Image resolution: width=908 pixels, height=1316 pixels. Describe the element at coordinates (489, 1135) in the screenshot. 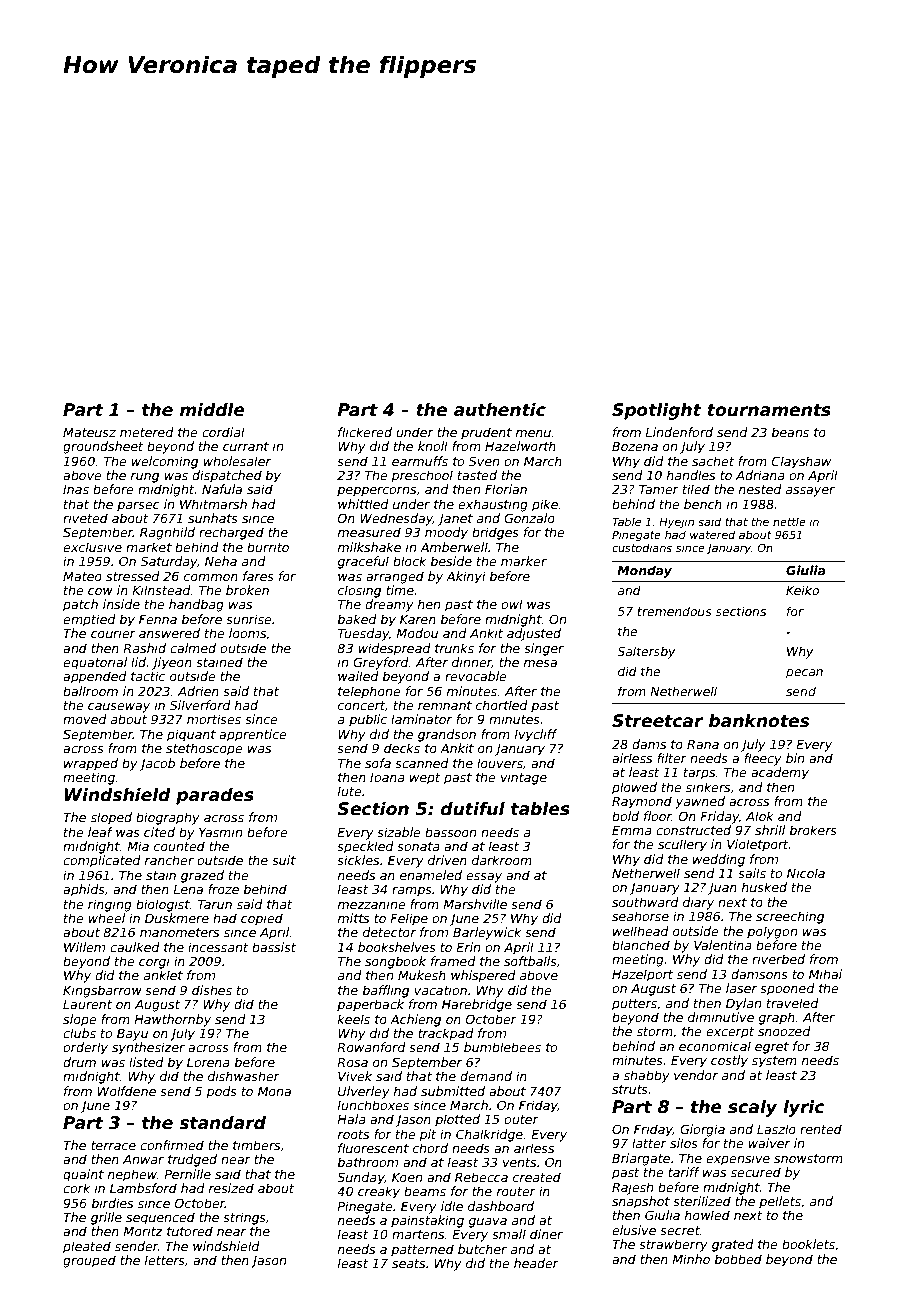

I see `Chalkridge` at that location.
